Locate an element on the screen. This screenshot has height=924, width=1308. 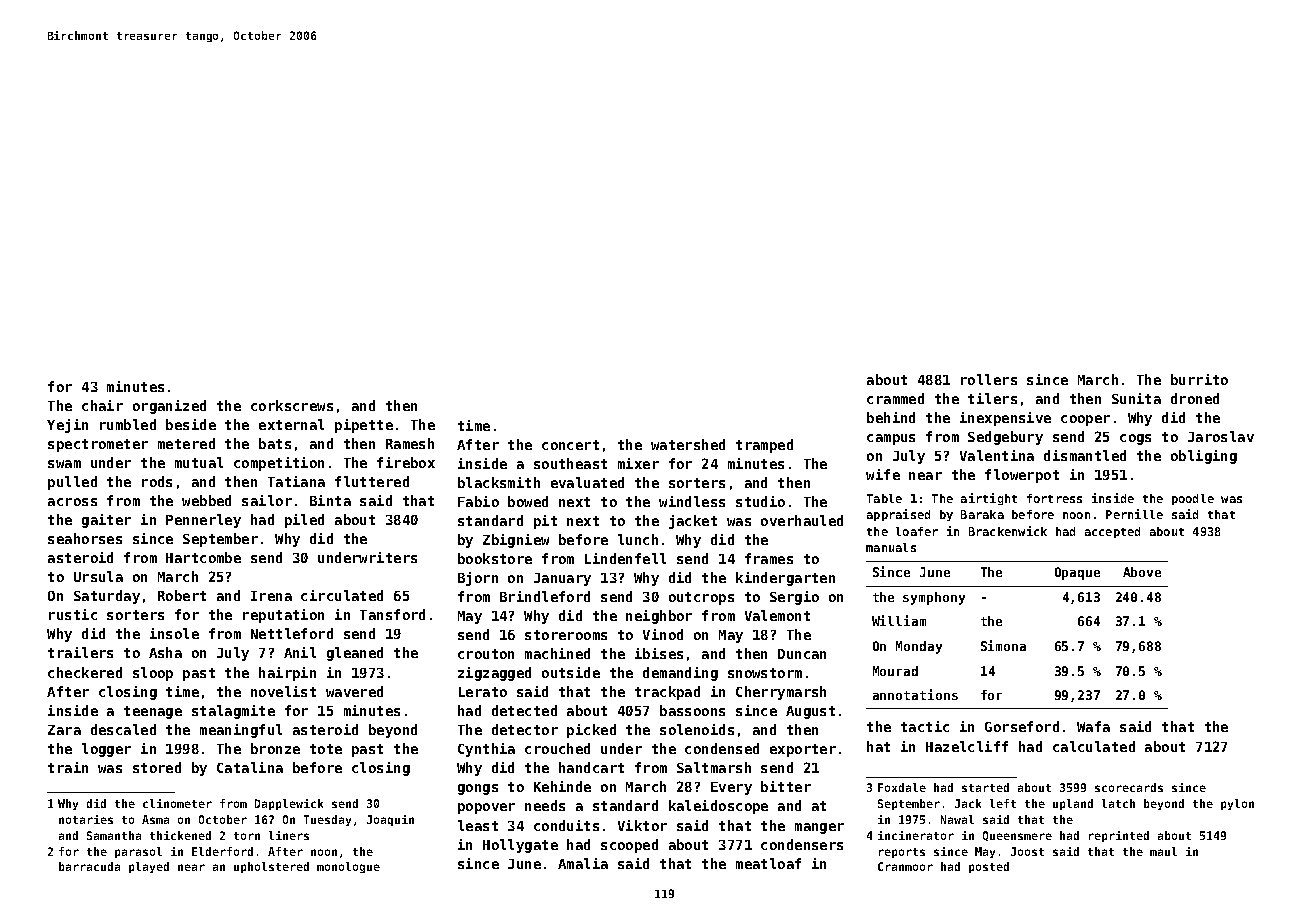
descaled is located at coordinates (123, 729).
